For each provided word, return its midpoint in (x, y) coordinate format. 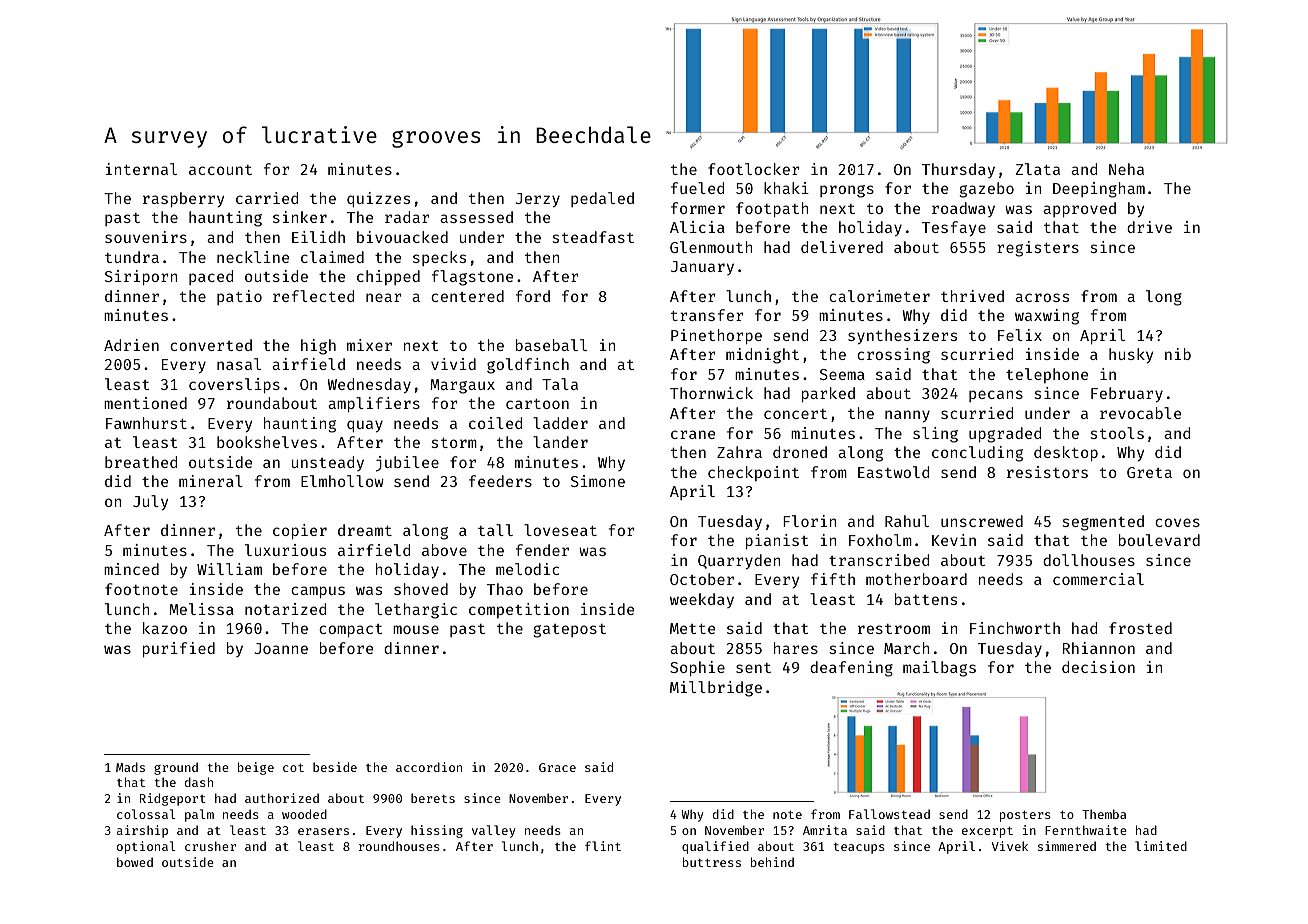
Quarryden (739, 561)
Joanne (281, 648)
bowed (135, 862)
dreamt (365, 530)
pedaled (602, 199)
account (220, 170)
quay (365, 426)
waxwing (1047, 317)
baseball (551, 345)
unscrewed (982, 521)
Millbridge (716, 689)
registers (1038, 249)
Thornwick (711, 393)
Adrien (131, 345)
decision (1098, 667)
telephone (1047, 375)
